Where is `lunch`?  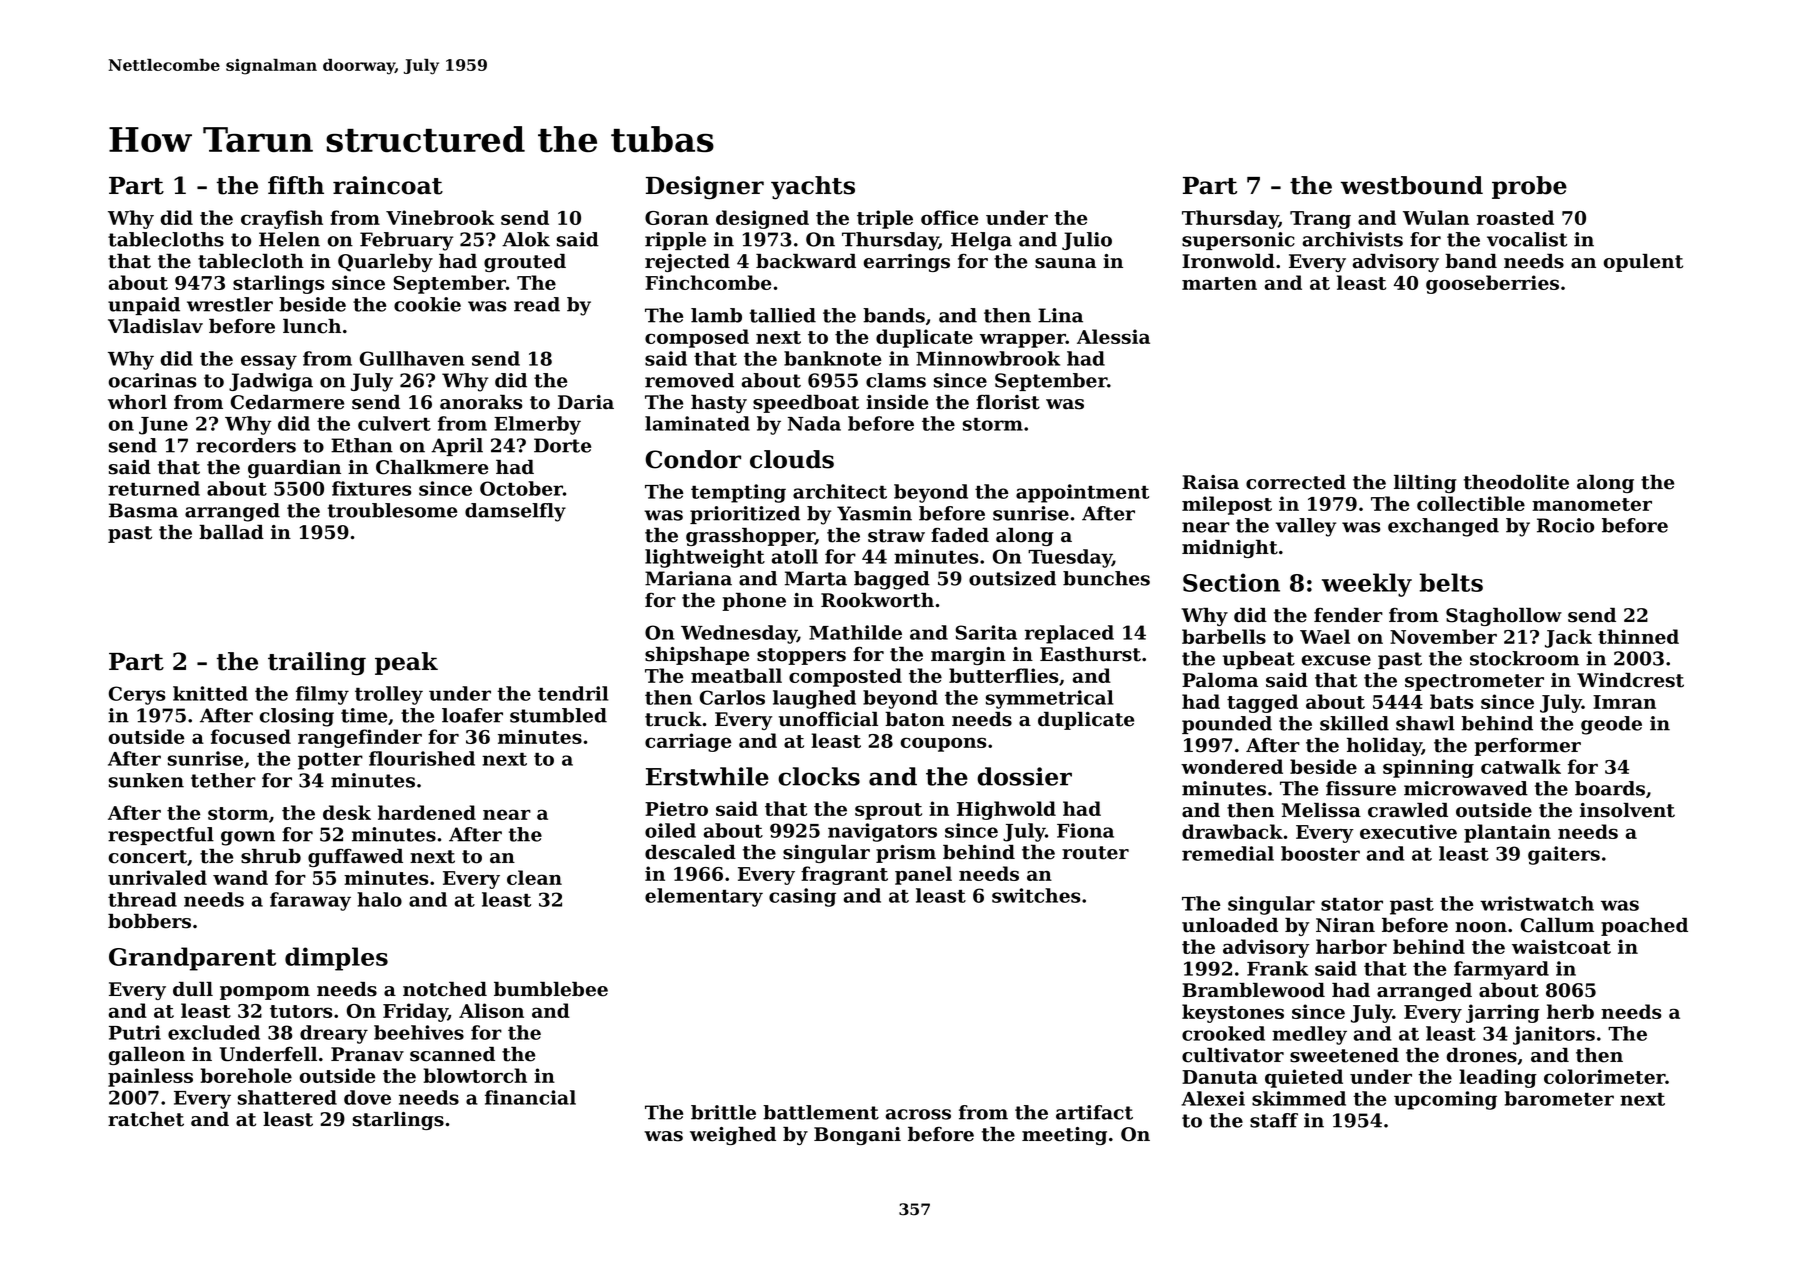
lunch is located at coordinates (312, 326).
